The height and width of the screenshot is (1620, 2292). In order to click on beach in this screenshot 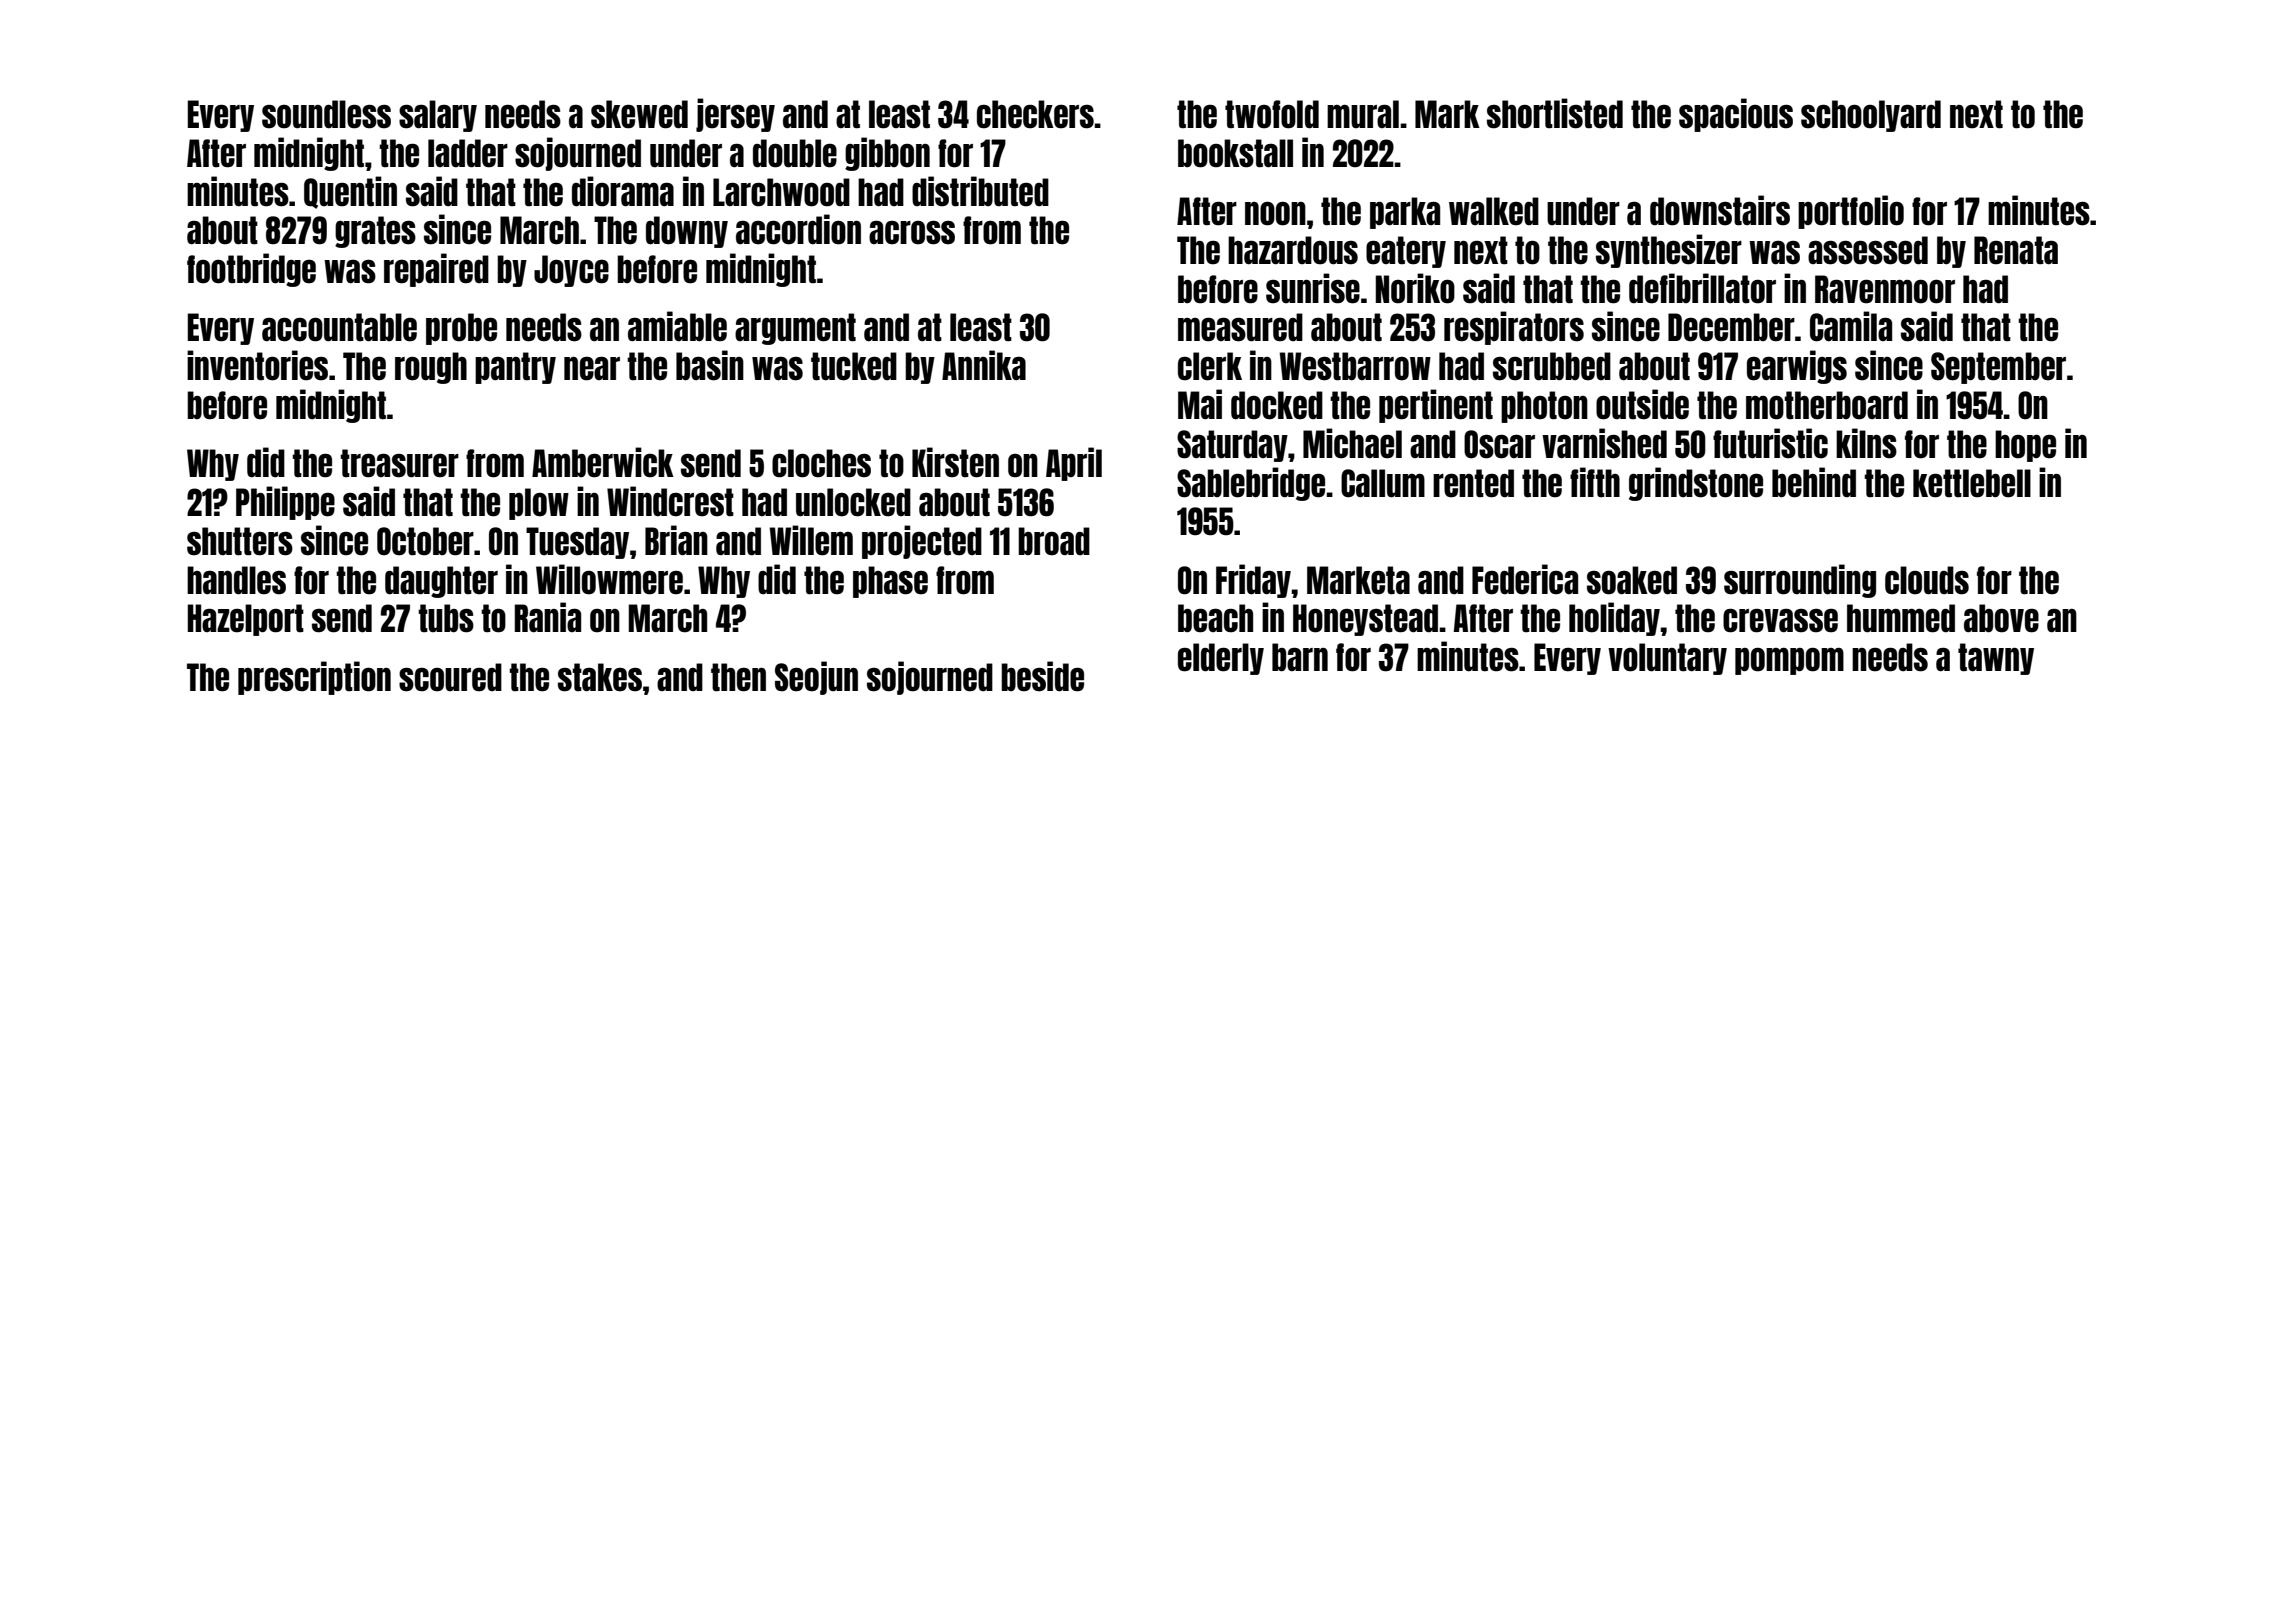, I will do `click(1215, 618)`.
